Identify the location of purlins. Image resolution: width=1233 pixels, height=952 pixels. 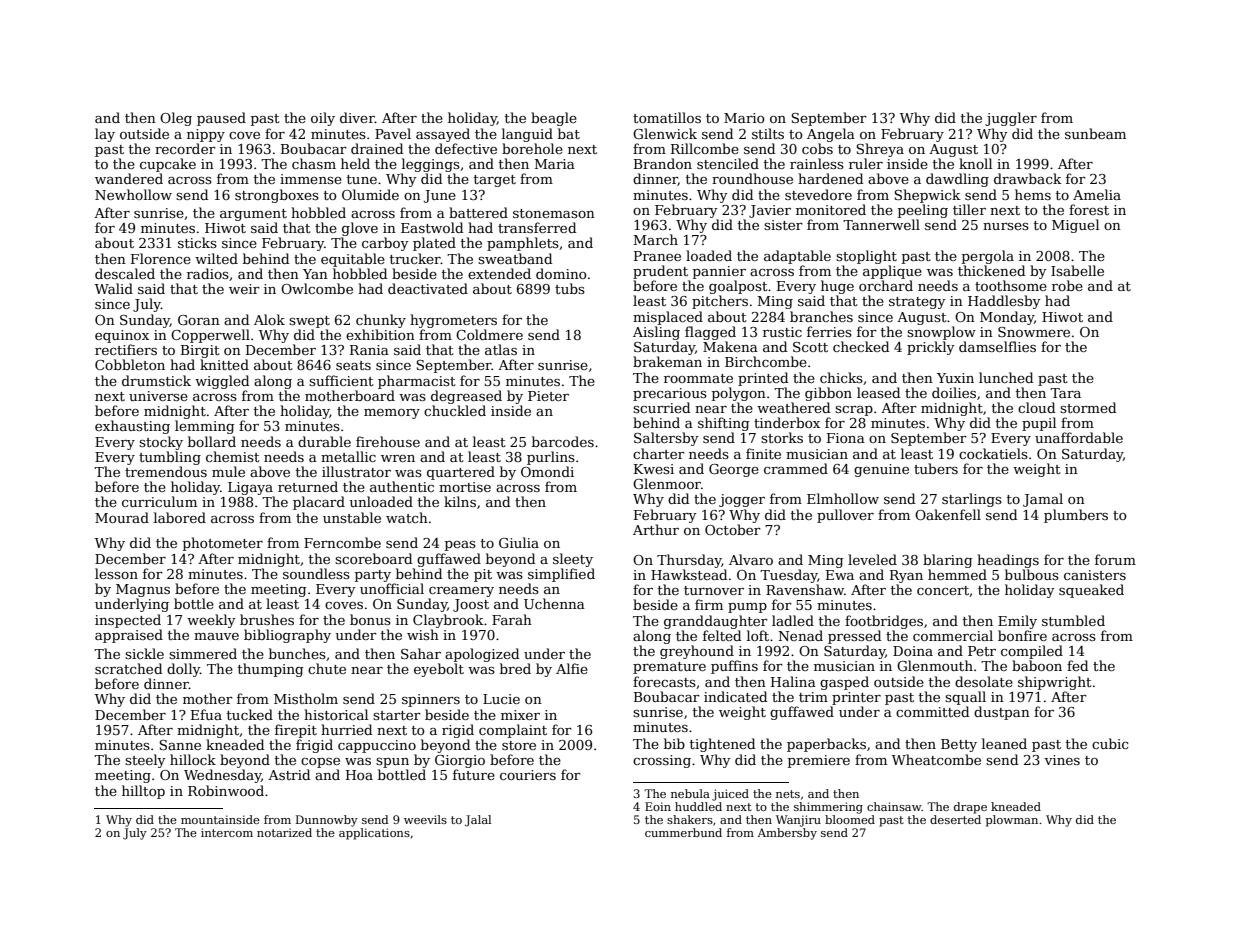
(551, 458).
